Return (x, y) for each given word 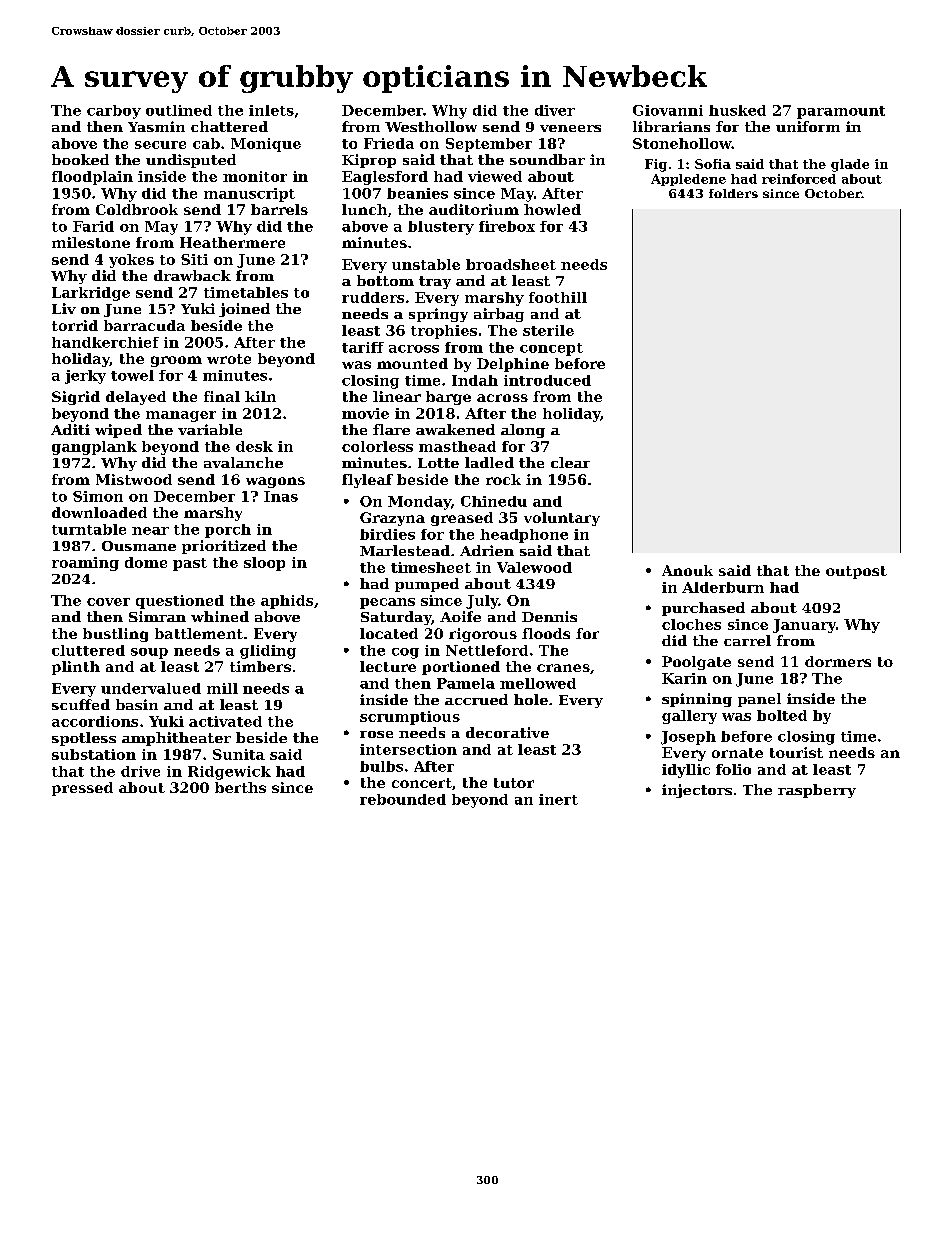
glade (850, 165)
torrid (75, 325)
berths (240, 787)
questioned (180, 602)
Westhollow (431, 126)
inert (558, 799)
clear (570, 462)
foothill (558, 297)
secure (160, 145)
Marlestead (405, 550)
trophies (444, 332)
